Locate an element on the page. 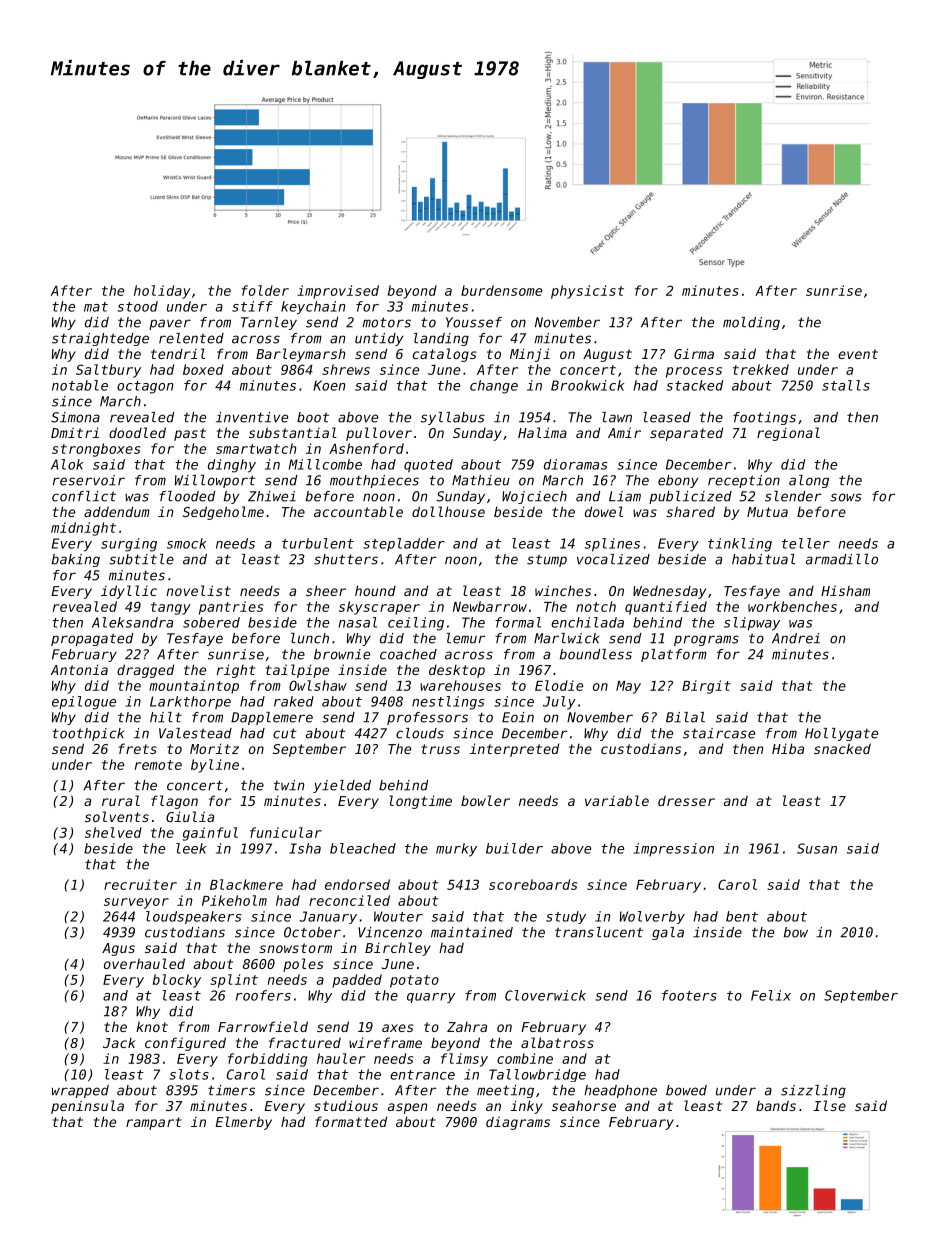 The height and width of the image is (1233, 952). diagrams is located at coordinates (518, 1123).
